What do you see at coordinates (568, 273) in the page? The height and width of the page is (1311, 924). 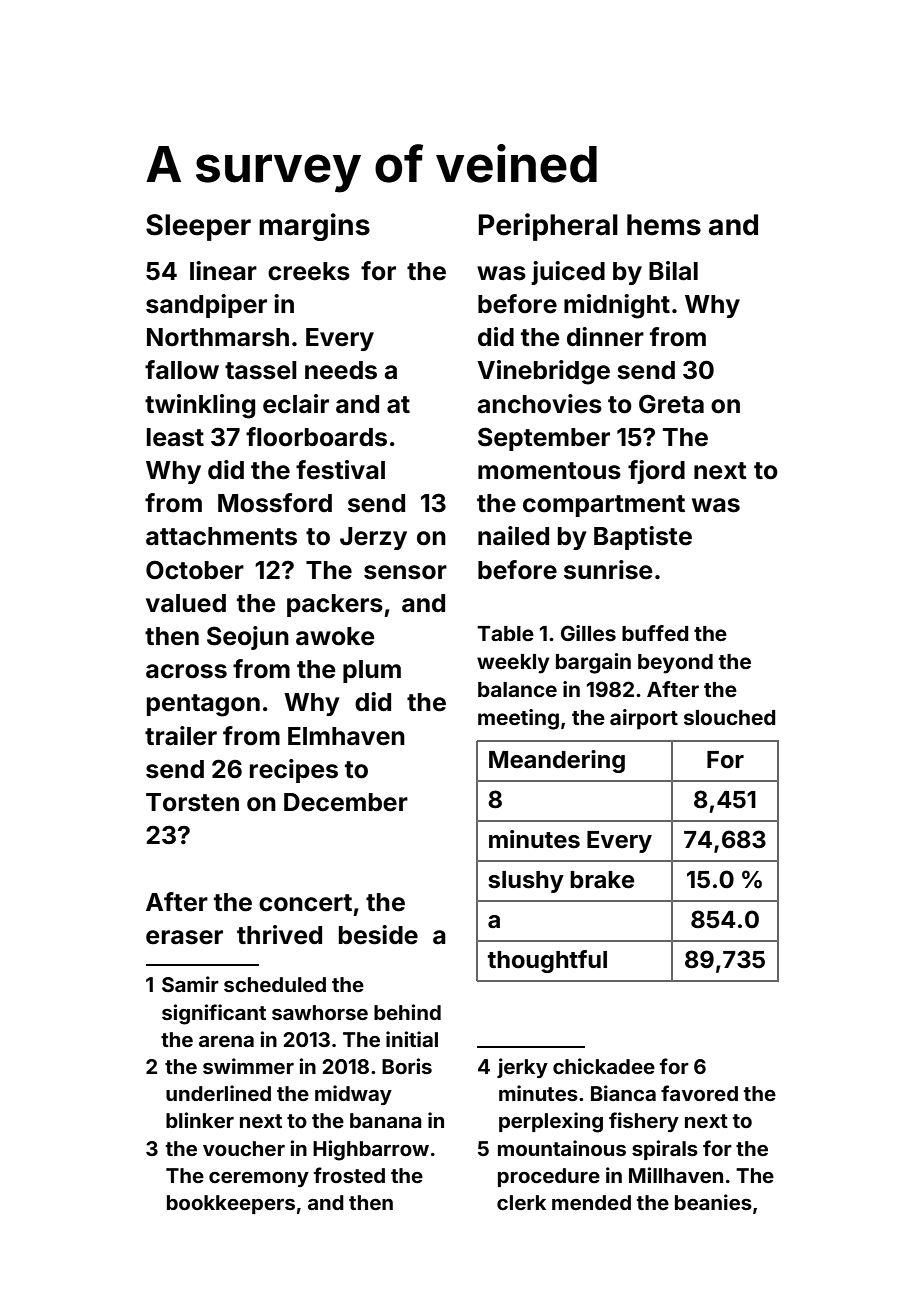 I see `juiced` at bounding box center [568, 273].
